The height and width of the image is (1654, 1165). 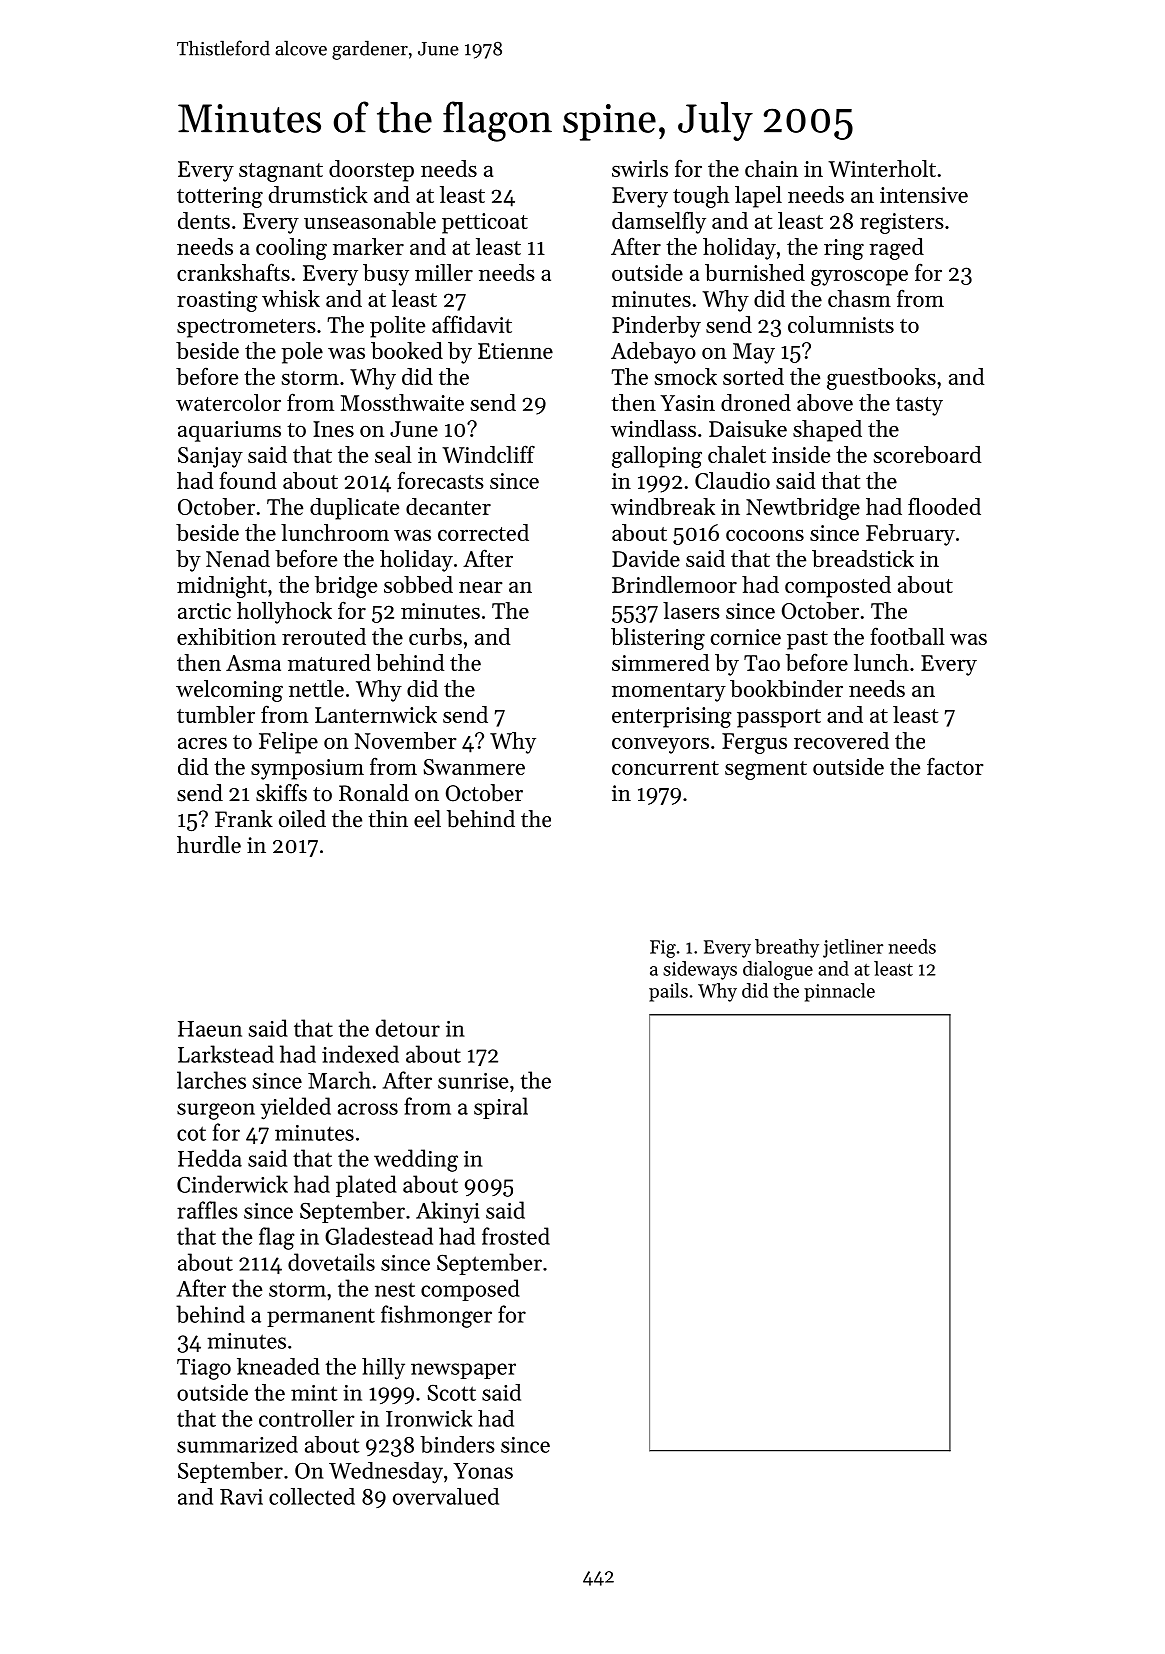 What do you see at coordinates (253, 663) in the image?
I see `Asma` at bounding box center [253, 663].
